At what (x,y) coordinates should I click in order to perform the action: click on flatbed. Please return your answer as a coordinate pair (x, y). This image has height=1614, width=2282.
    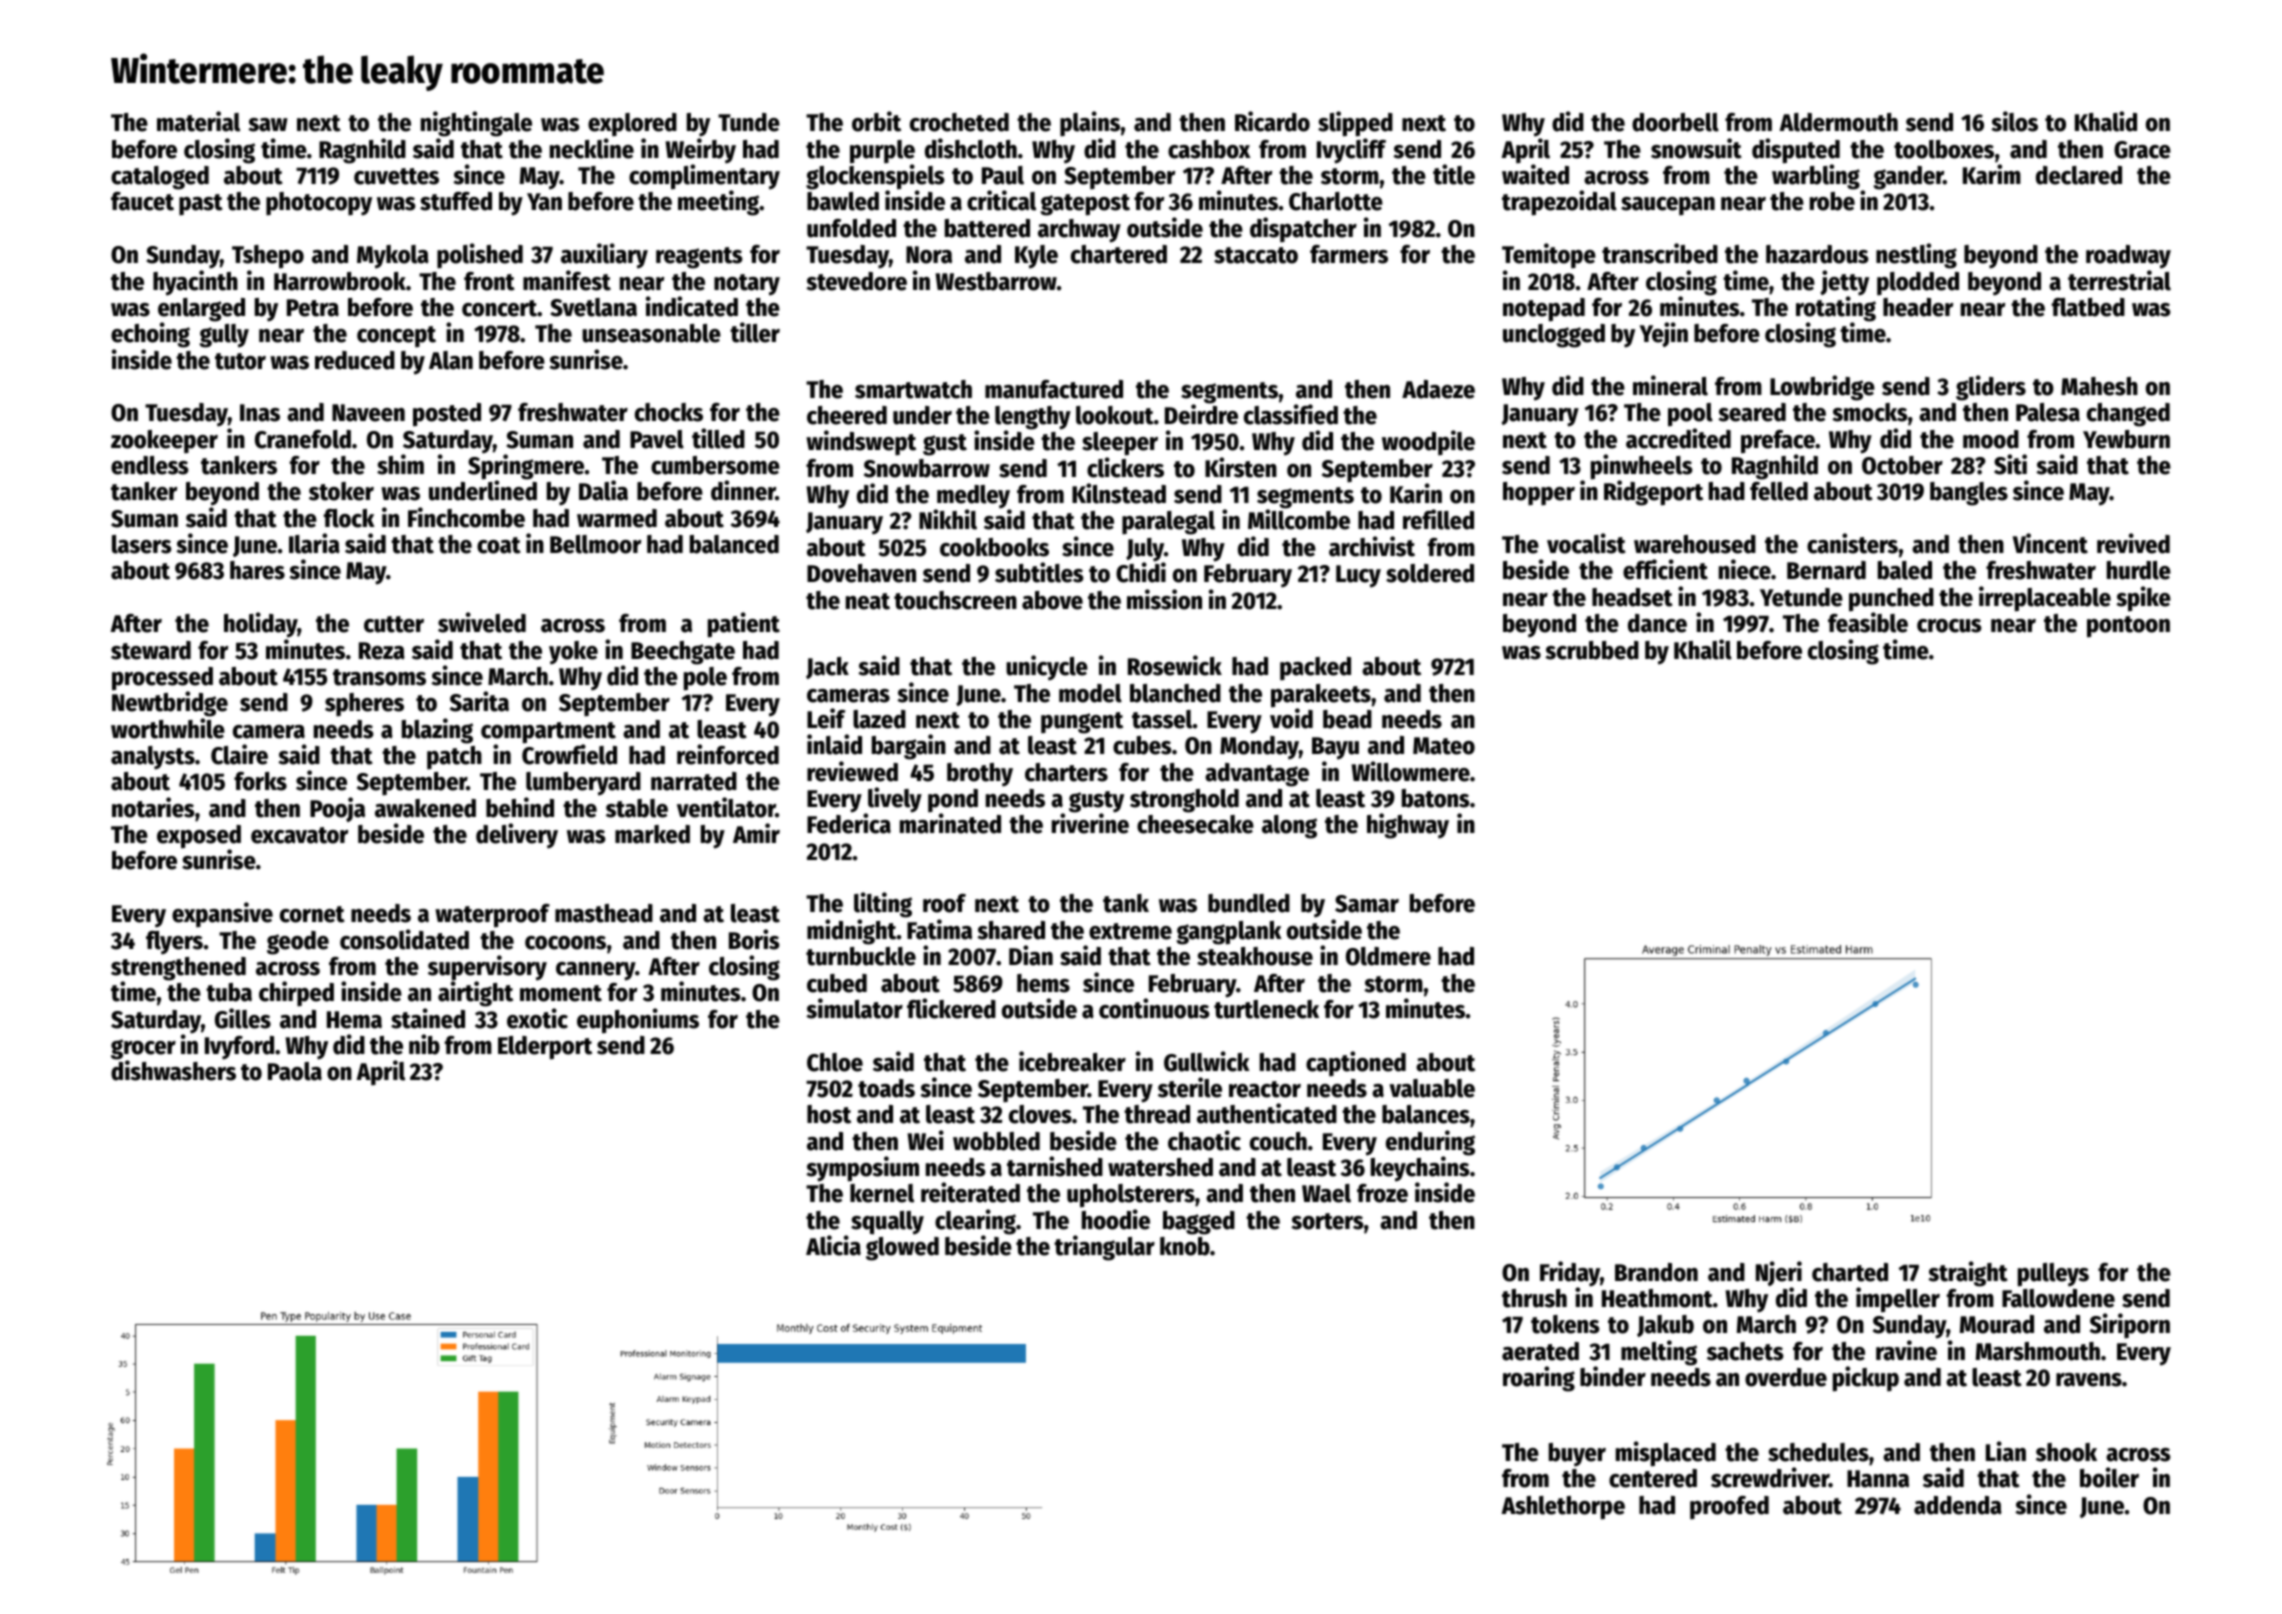
    Looking at the image, I should click on (2088, 307).
